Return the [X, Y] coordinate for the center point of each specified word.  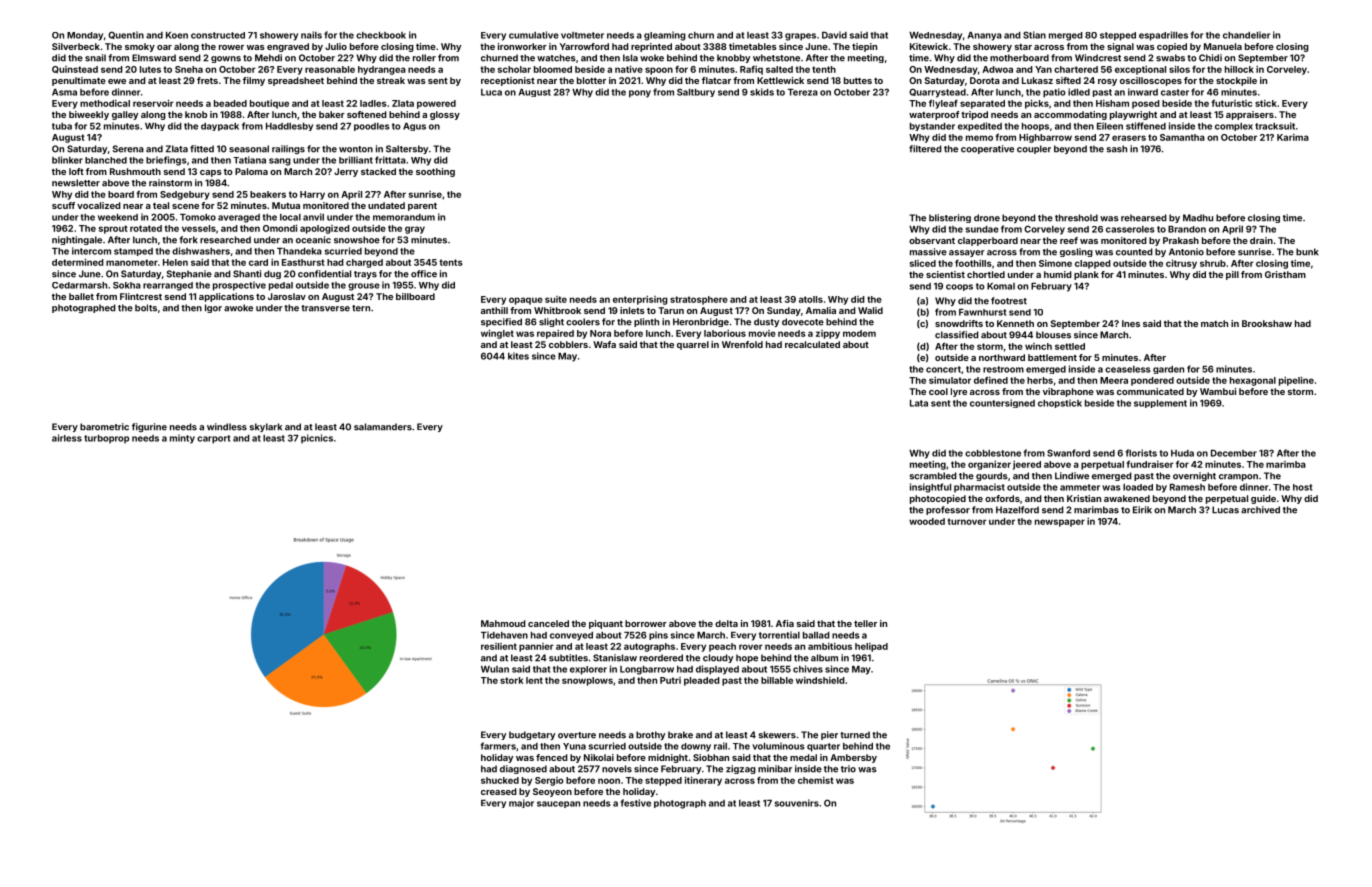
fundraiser [1150, 464]
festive [636, 803]
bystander [932, 127]
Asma [64, 92]
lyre [959, 392]
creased [499, 791]
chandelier [1246, 35]
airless [67, 438]
